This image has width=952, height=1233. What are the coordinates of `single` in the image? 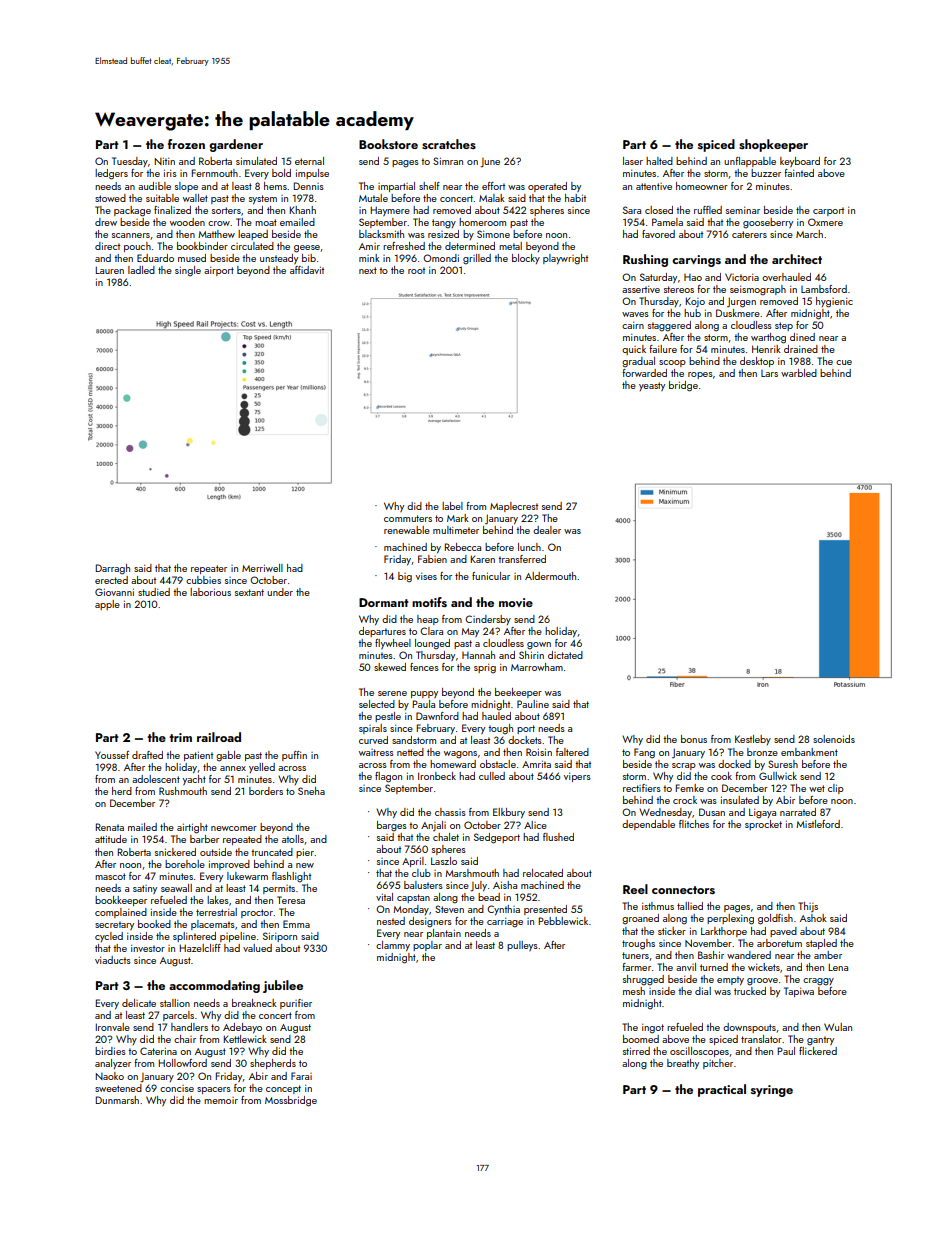 It's located at (188, 271).
